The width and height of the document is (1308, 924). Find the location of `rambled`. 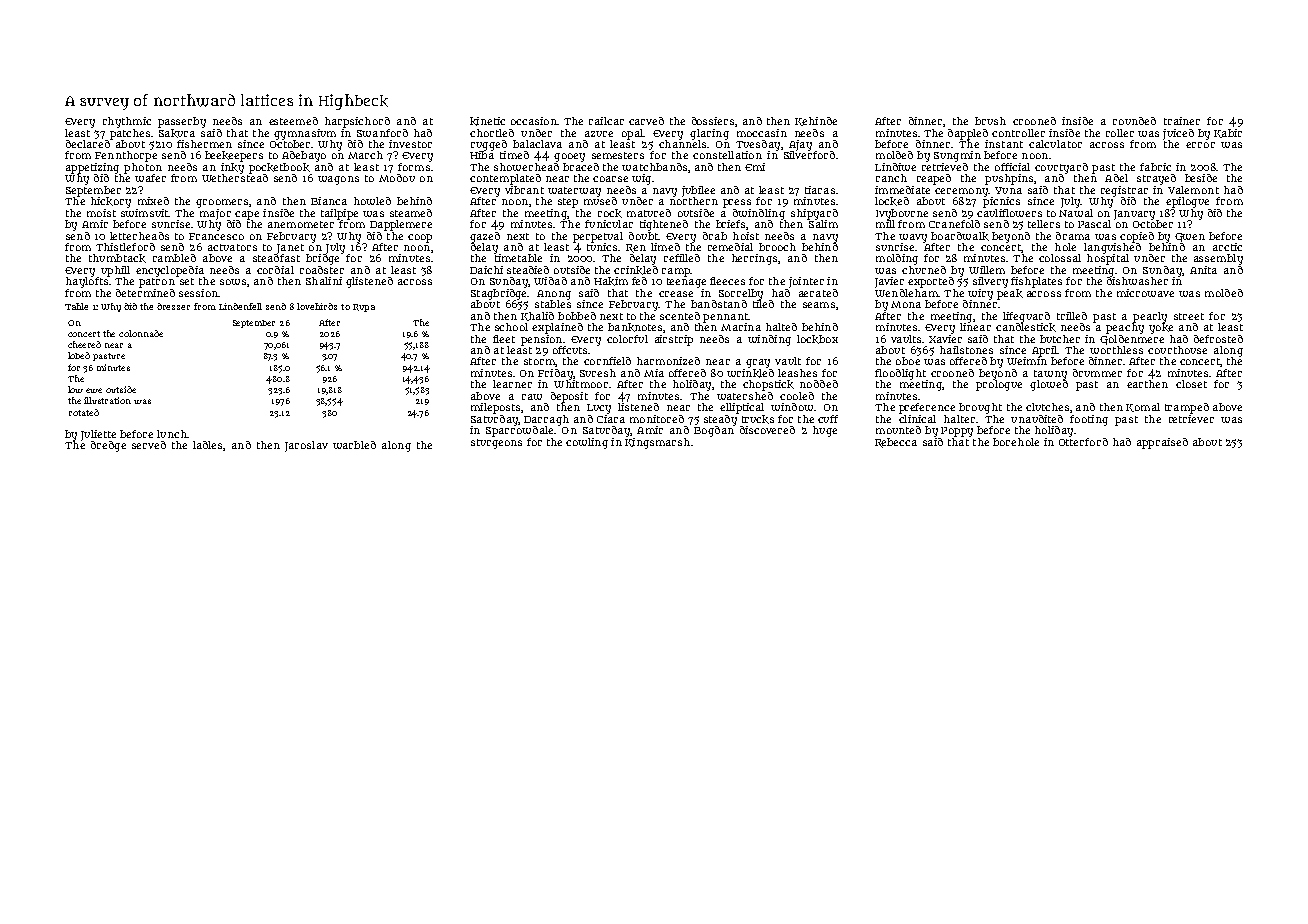

rambled is located at coordinates (174, 258).
